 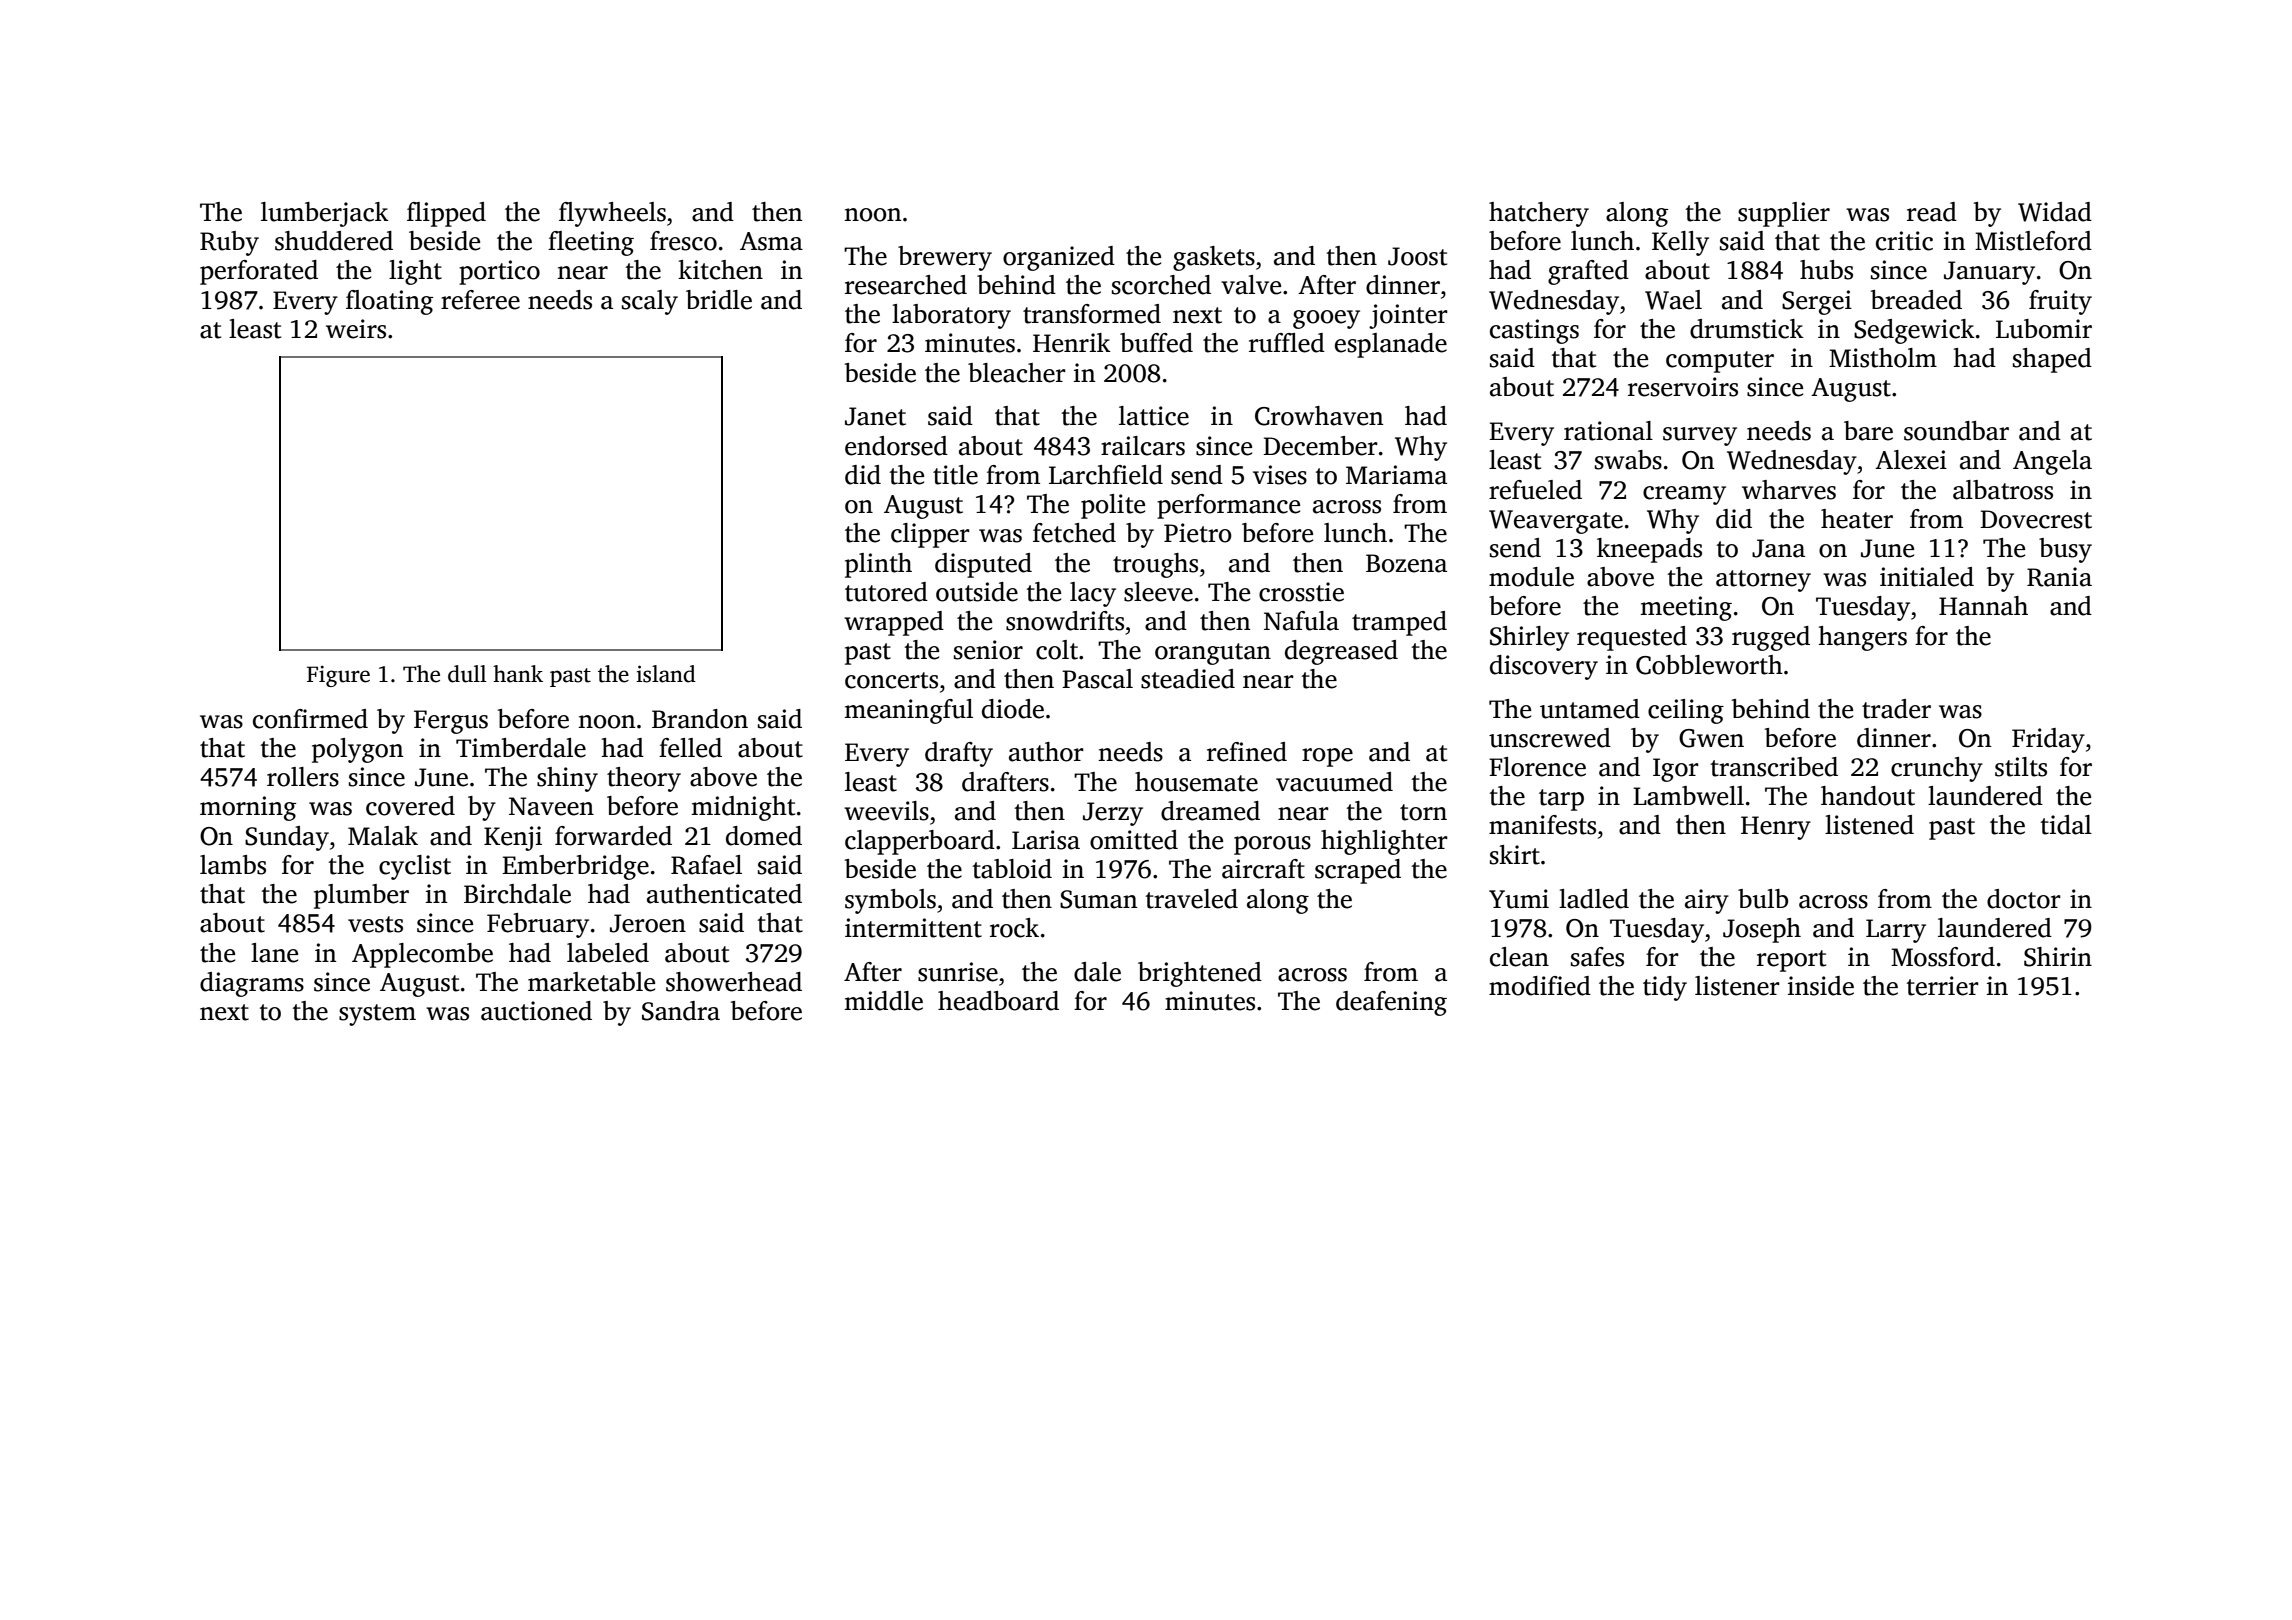 I want to click on island, so click(x=666, y=674).
